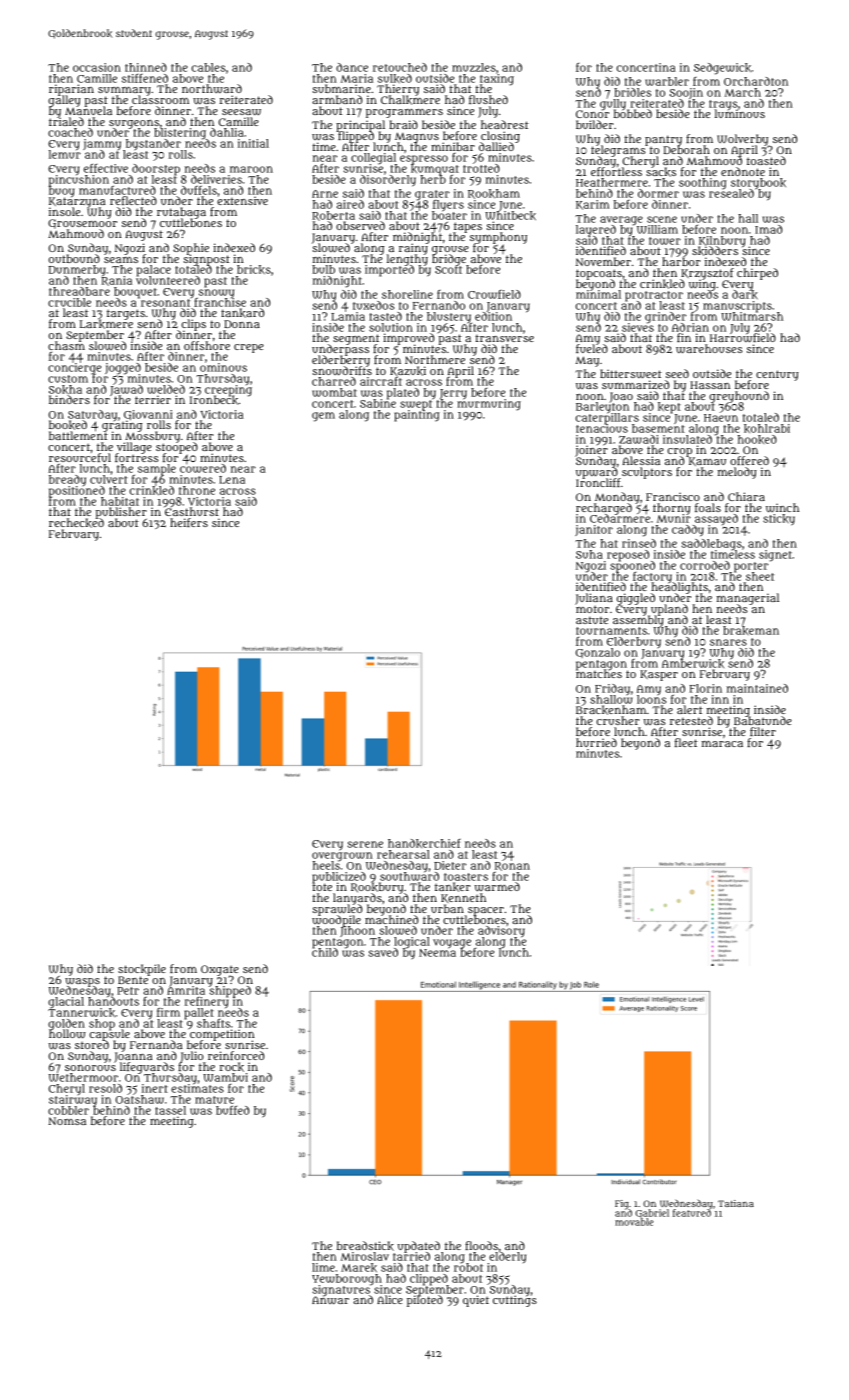 The width and height of the page is (849, 1400). What do you see at coordinates (330, 1300) in the page?
I see `Anwar` at bounding box center [330, 1300].
